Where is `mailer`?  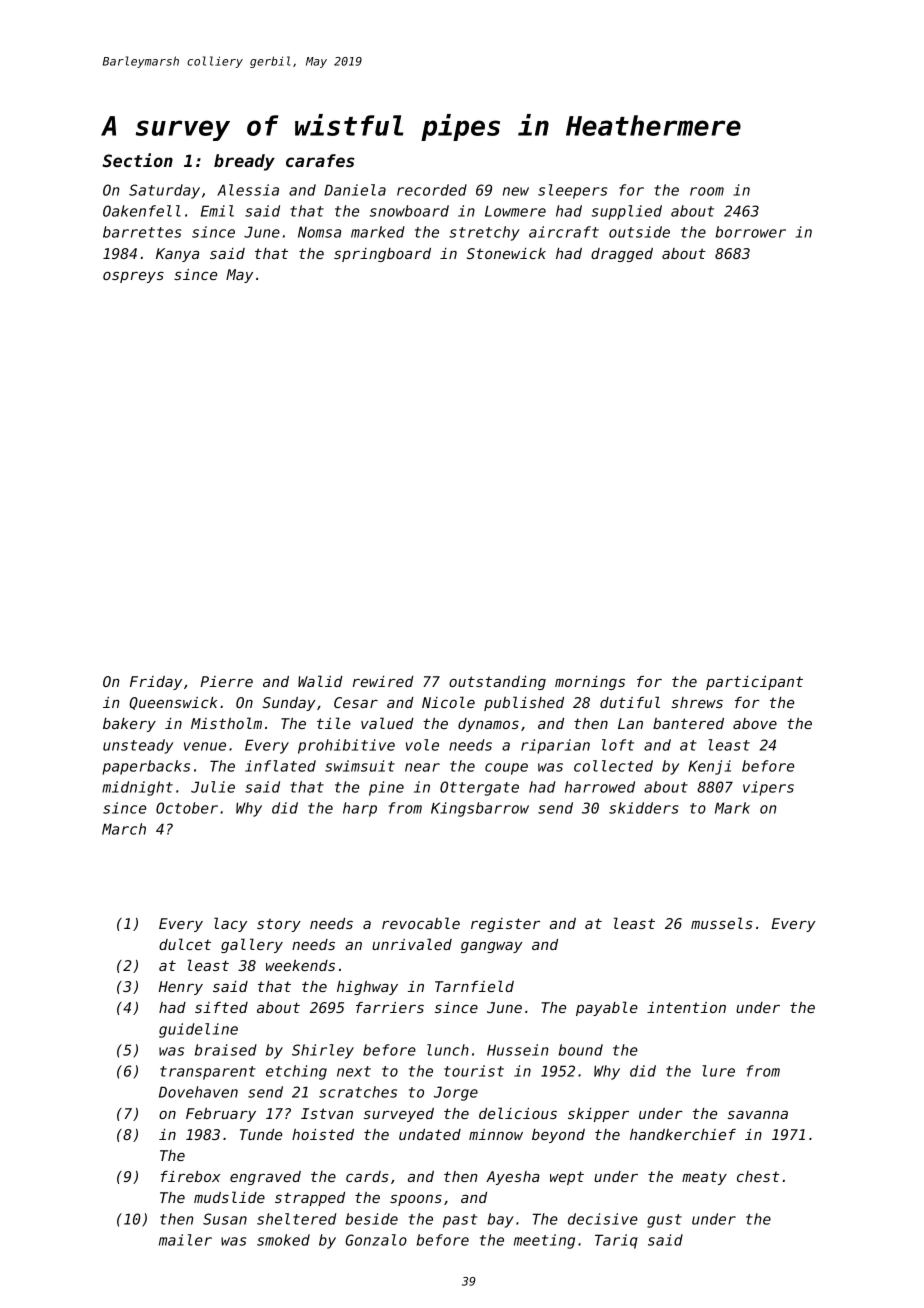 mailer is located at coordinates (185, 1240).
